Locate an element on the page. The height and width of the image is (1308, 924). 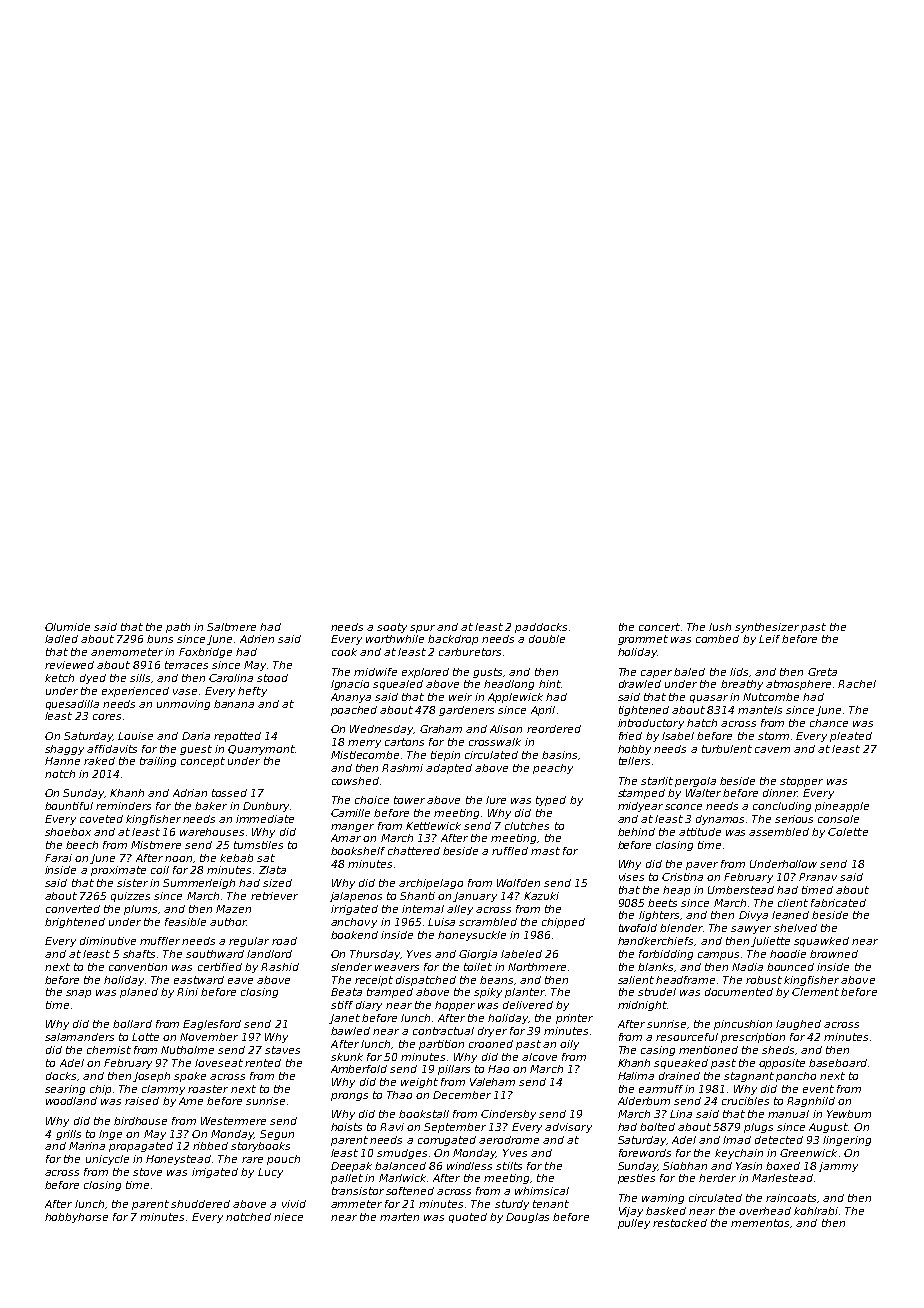
clammy is located at coordinates (163, 1090).
